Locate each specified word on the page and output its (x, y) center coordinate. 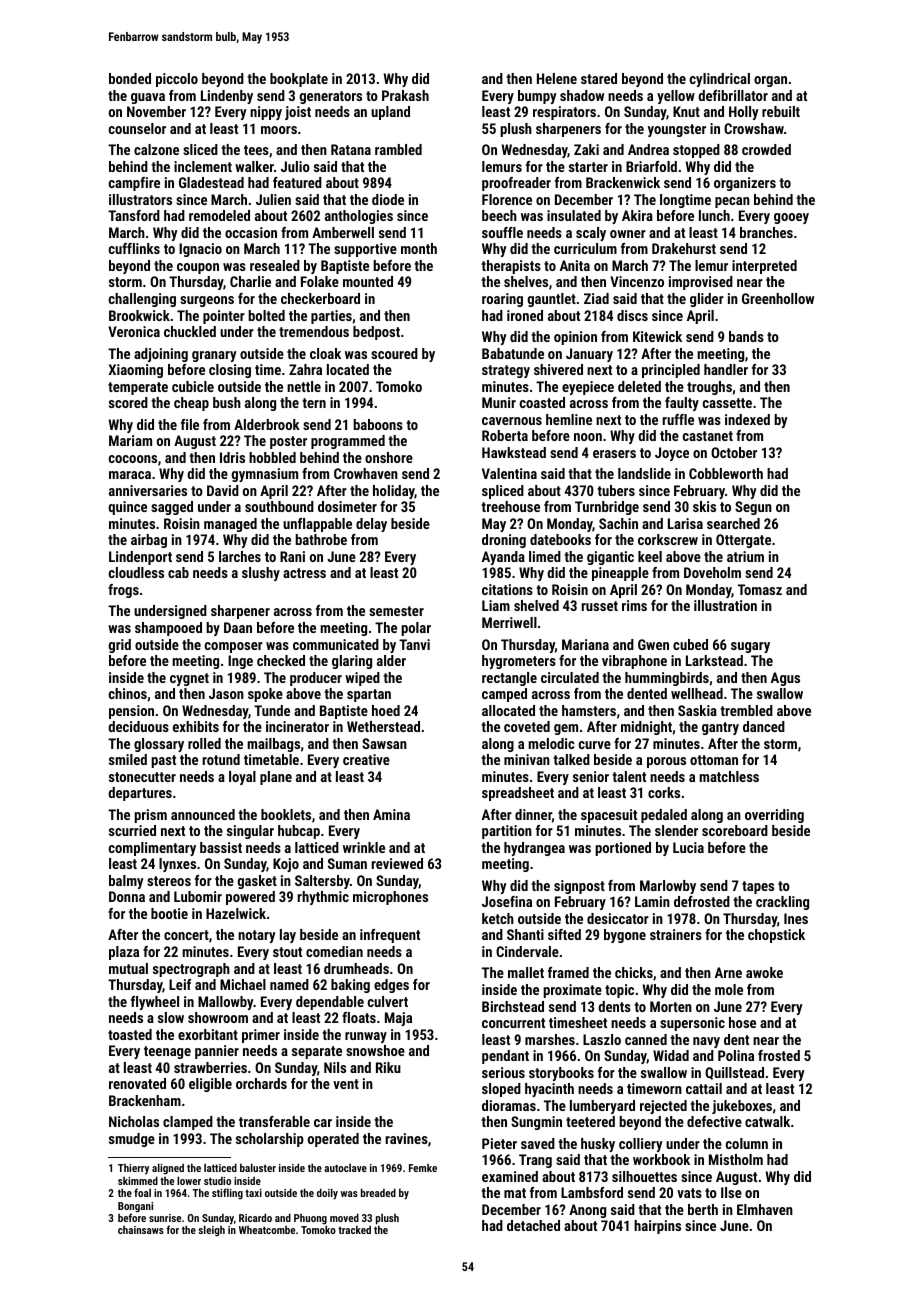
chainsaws (141, 1230)
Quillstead (734, 1073)
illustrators (140, 199)
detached (533, 1225)
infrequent (390, 936)
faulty (682, 404)
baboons (378, 424)
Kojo (286, 865)
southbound (279, 506)
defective (714, 1121)
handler (726, 369)
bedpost (376, 333)
